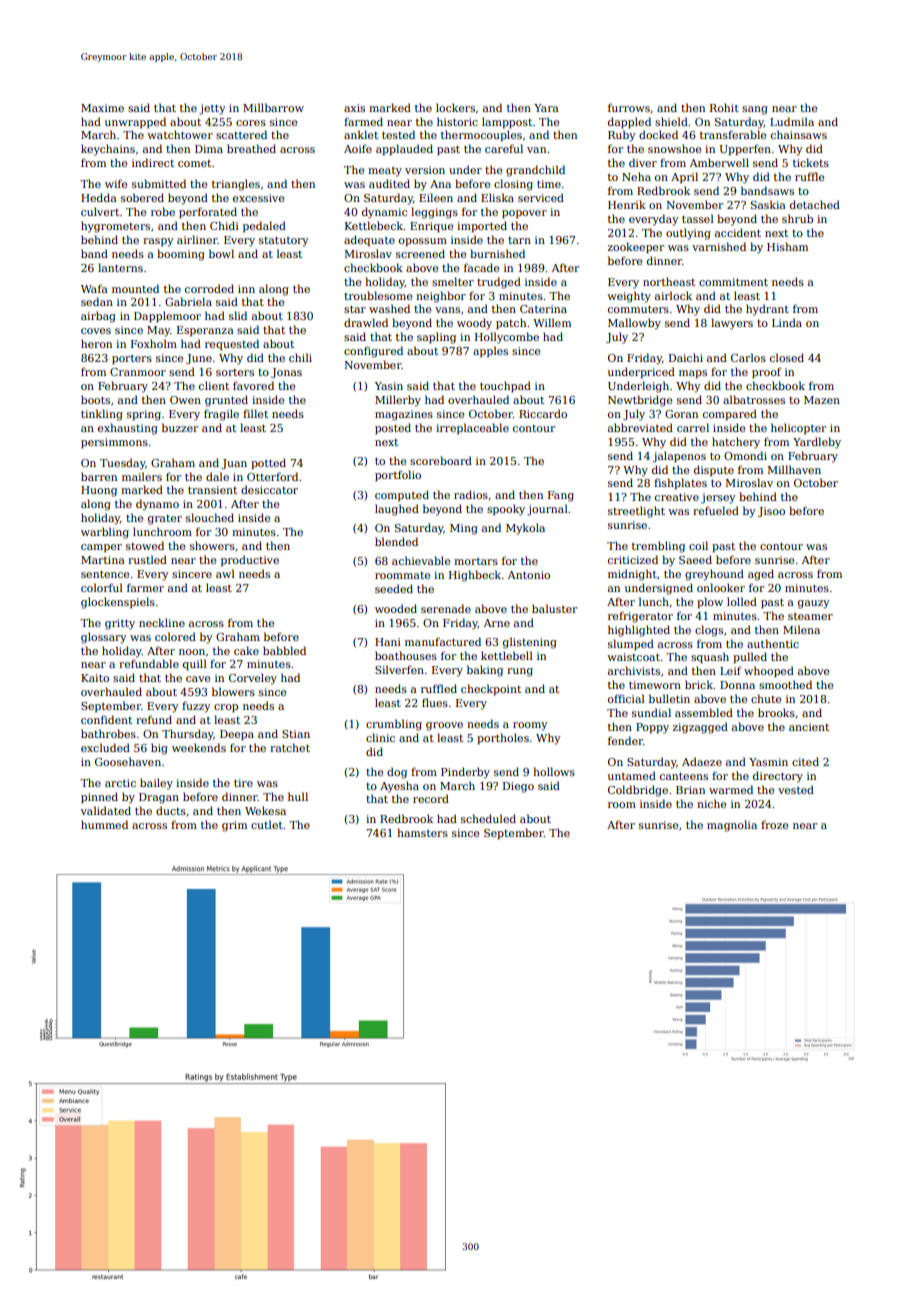 The width and height of the screenshot is (924, 1308). What do you see at coordinates (99, 491) in the screenshot?
I see `Huong` at bounding box center [99, 491].
